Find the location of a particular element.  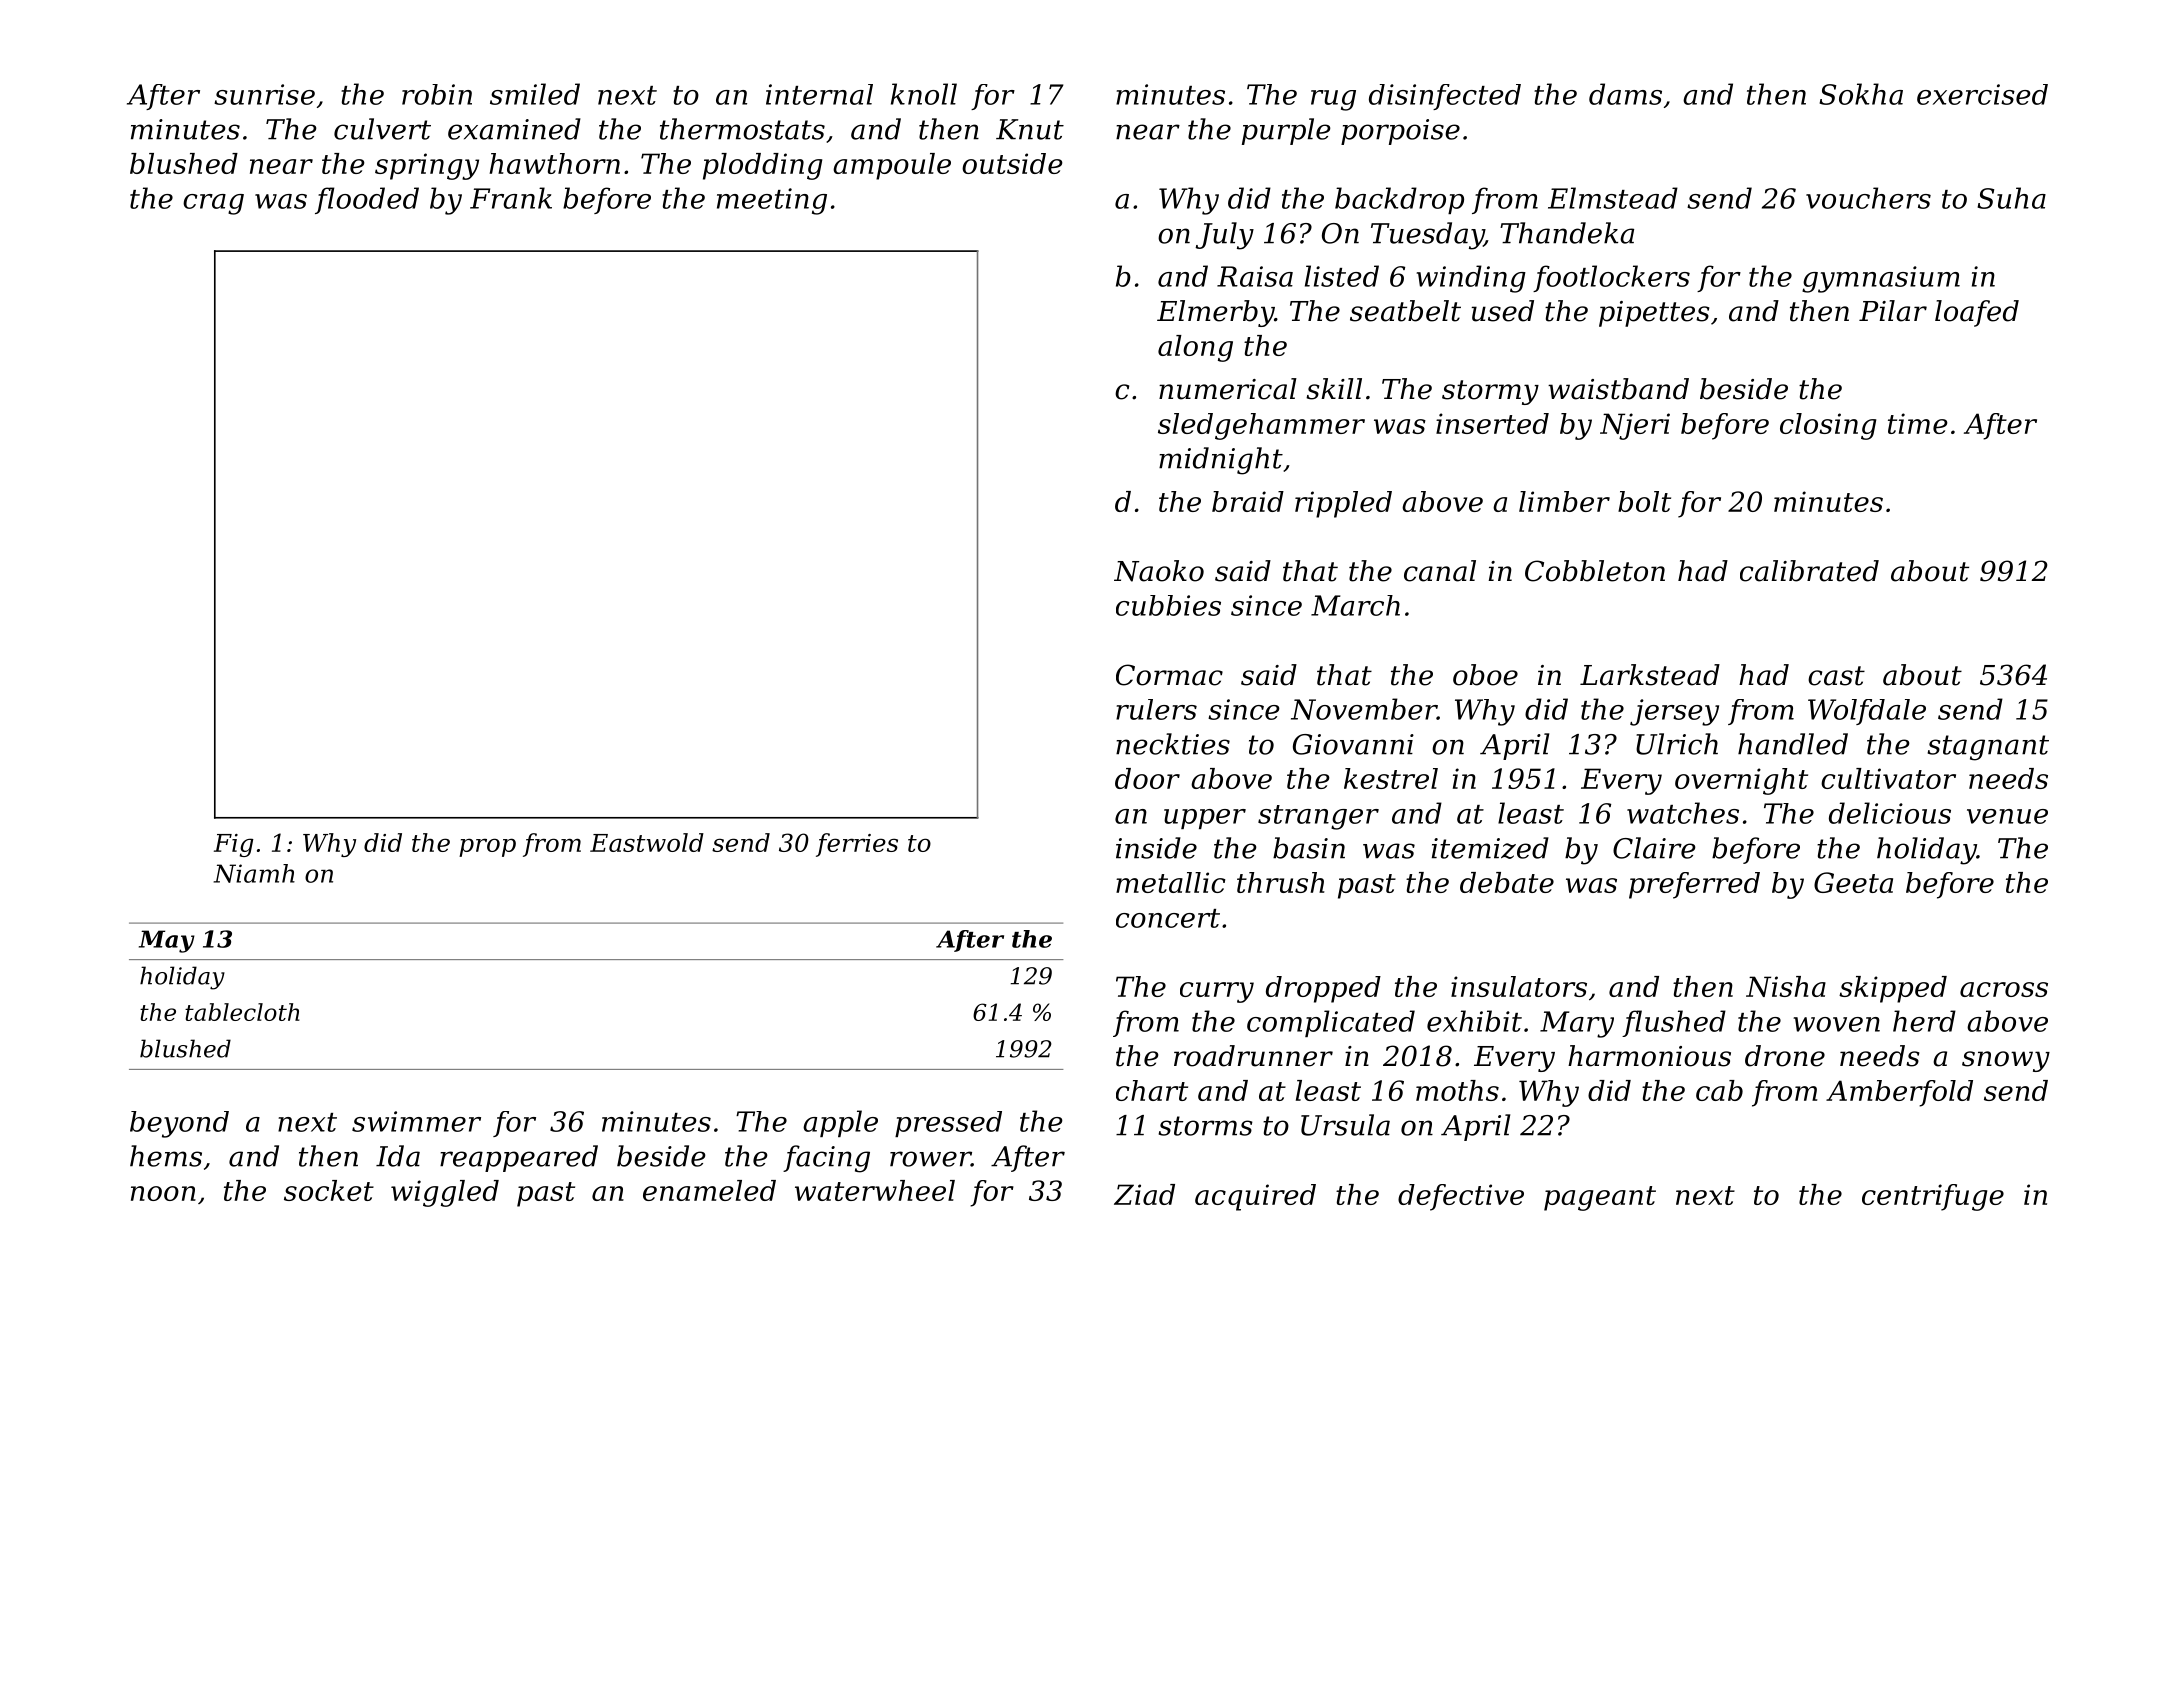

knoll is located at coordinates (924, 94).
